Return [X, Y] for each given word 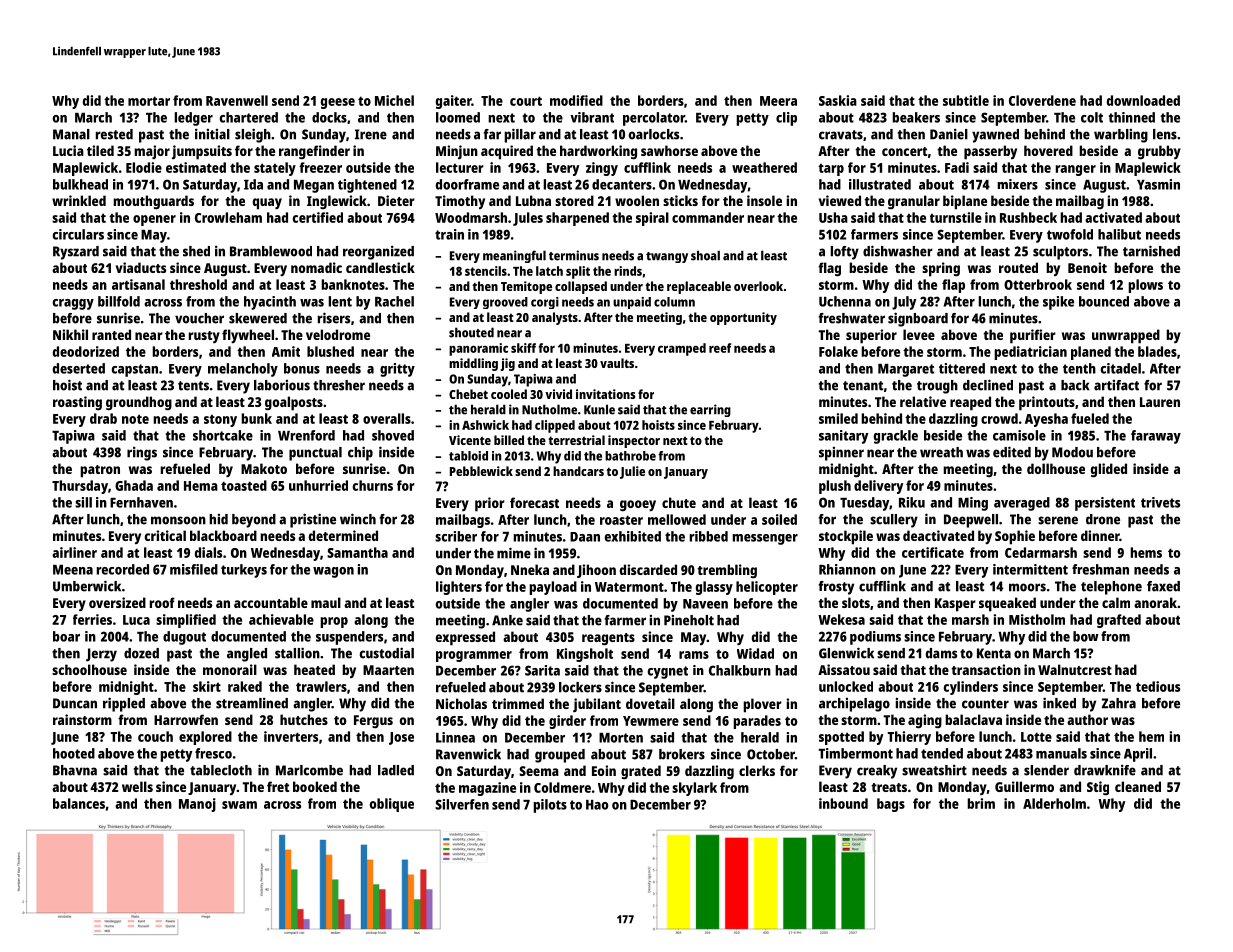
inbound [843, 803]
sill [83, 502]
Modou [1072, 452]
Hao [597, 805]
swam [239, 805]
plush [835, 487]
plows [1145, 286]
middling [473, 364]
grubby [1159, 152]
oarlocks [654, 134]
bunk [256, 418]
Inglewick [337, 202]
